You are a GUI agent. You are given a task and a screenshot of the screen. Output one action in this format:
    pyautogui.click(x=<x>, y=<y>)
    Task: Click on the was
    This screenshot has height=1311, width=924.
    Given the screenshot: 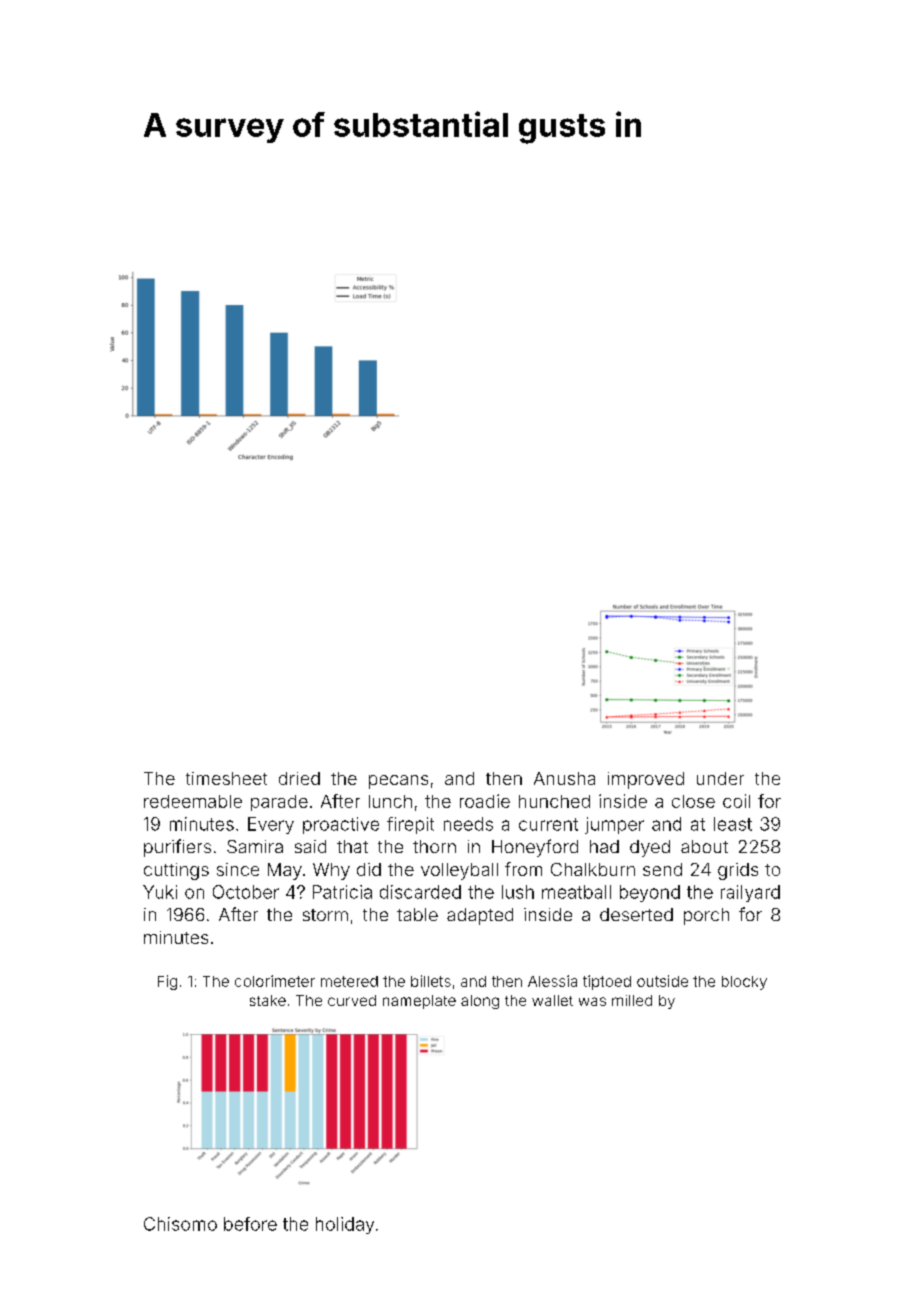 What is the action you would take?
    pyautogui.click(x=592, y=1001)
